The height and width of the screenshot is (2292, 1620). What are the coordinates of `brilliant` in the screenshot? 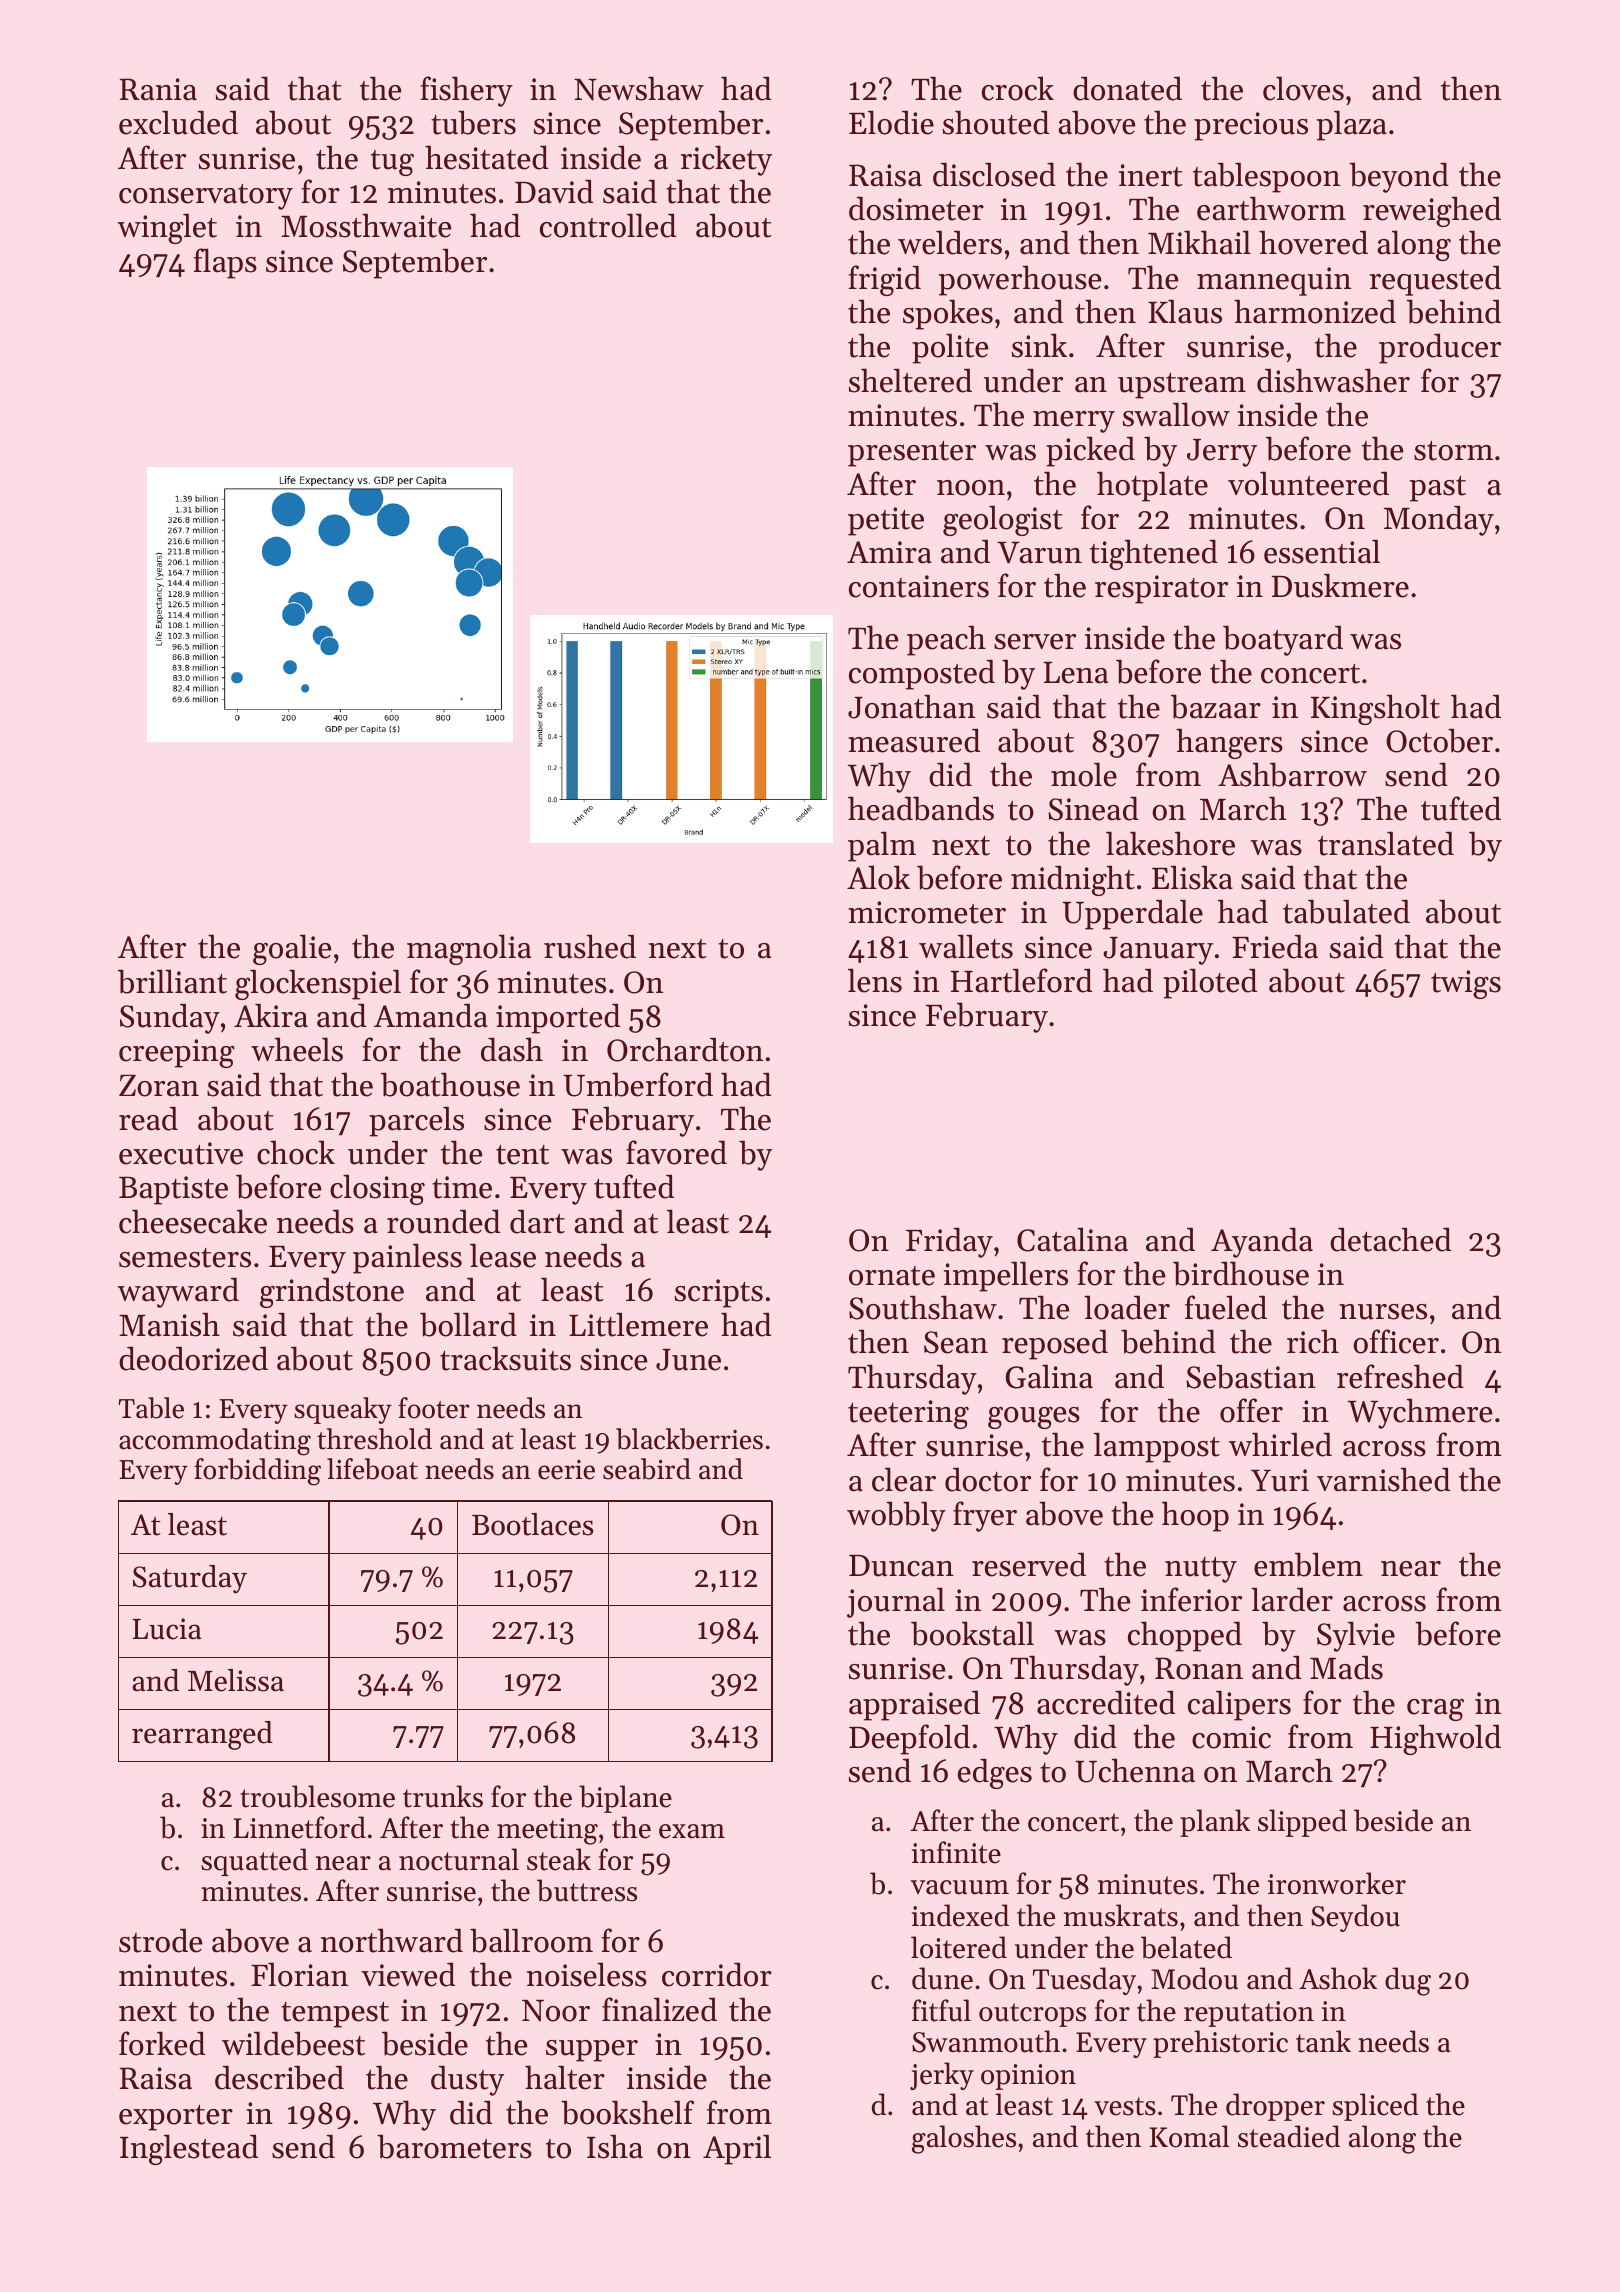 It's located at (172, 981).
